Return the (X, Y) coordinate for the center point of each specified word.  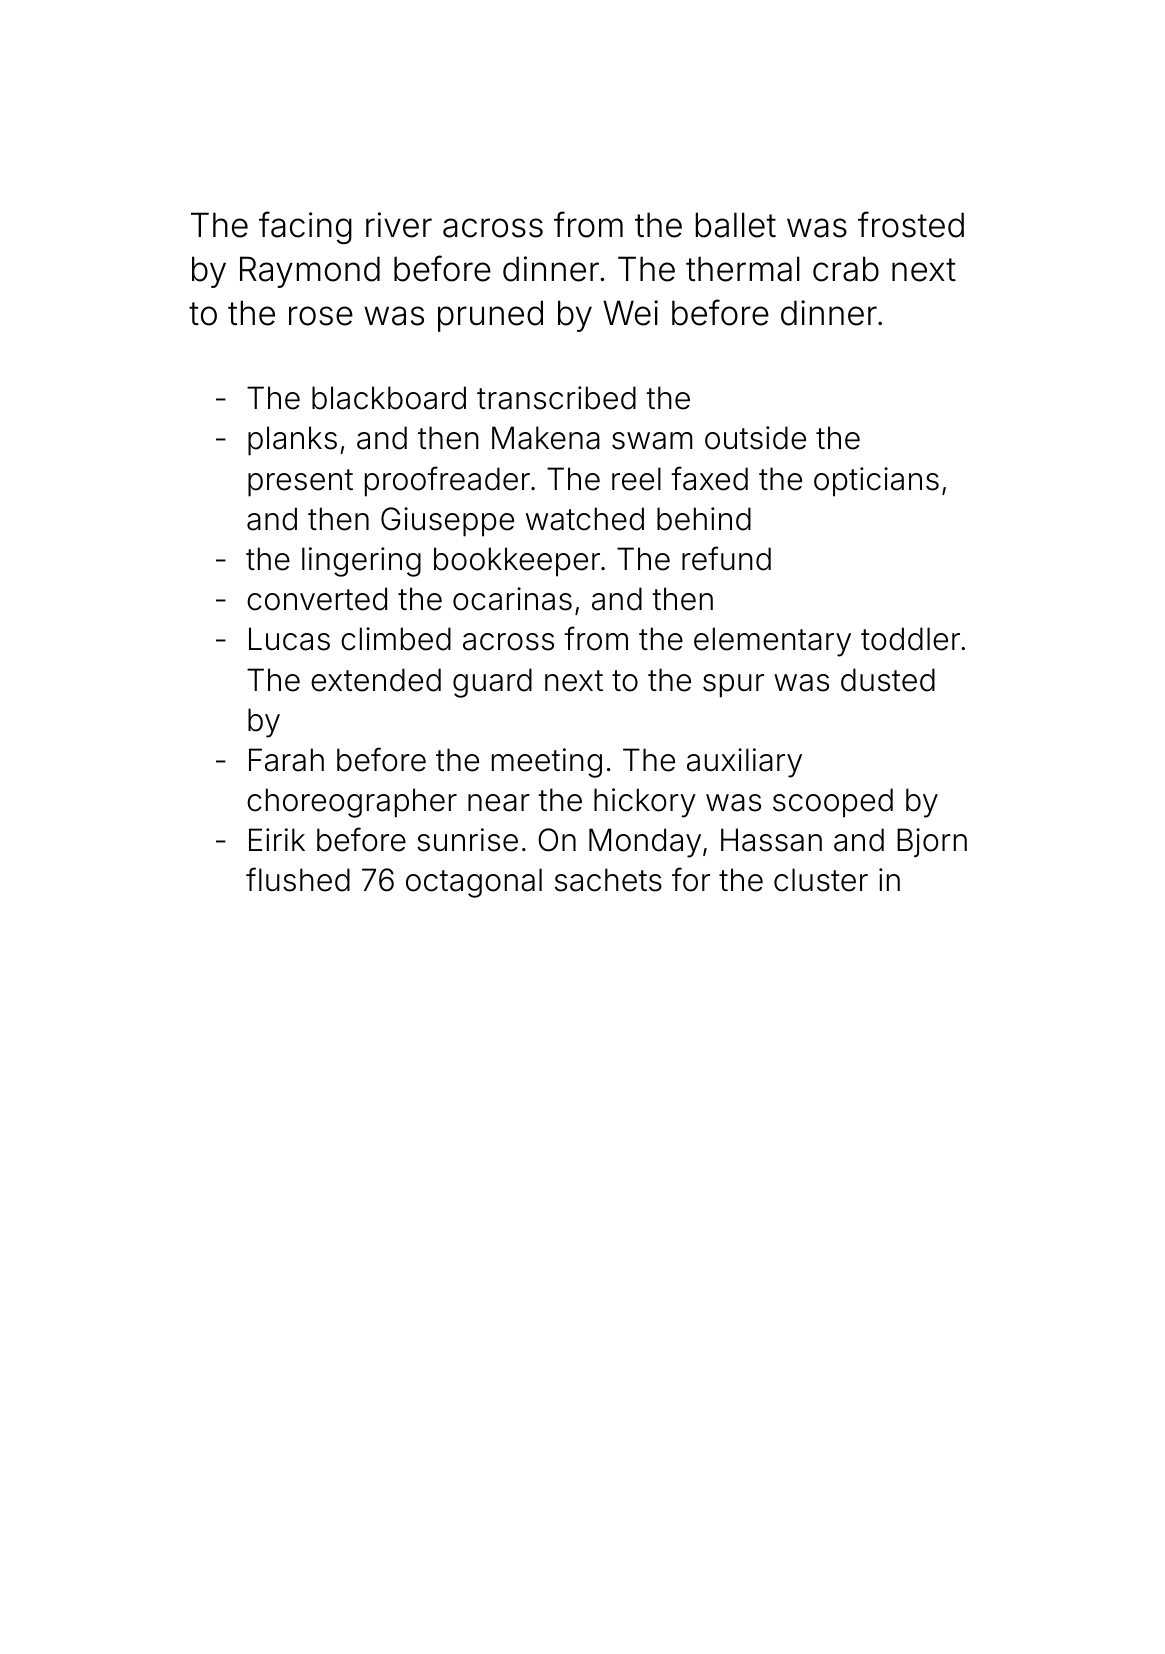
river (399, 225)
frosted (911, 224)
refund (726, 558)
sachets (608, 880)
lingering (361, 562)
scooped (833, 803)
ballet (736, 225)
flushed (298, 879)
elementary (772, 642)
